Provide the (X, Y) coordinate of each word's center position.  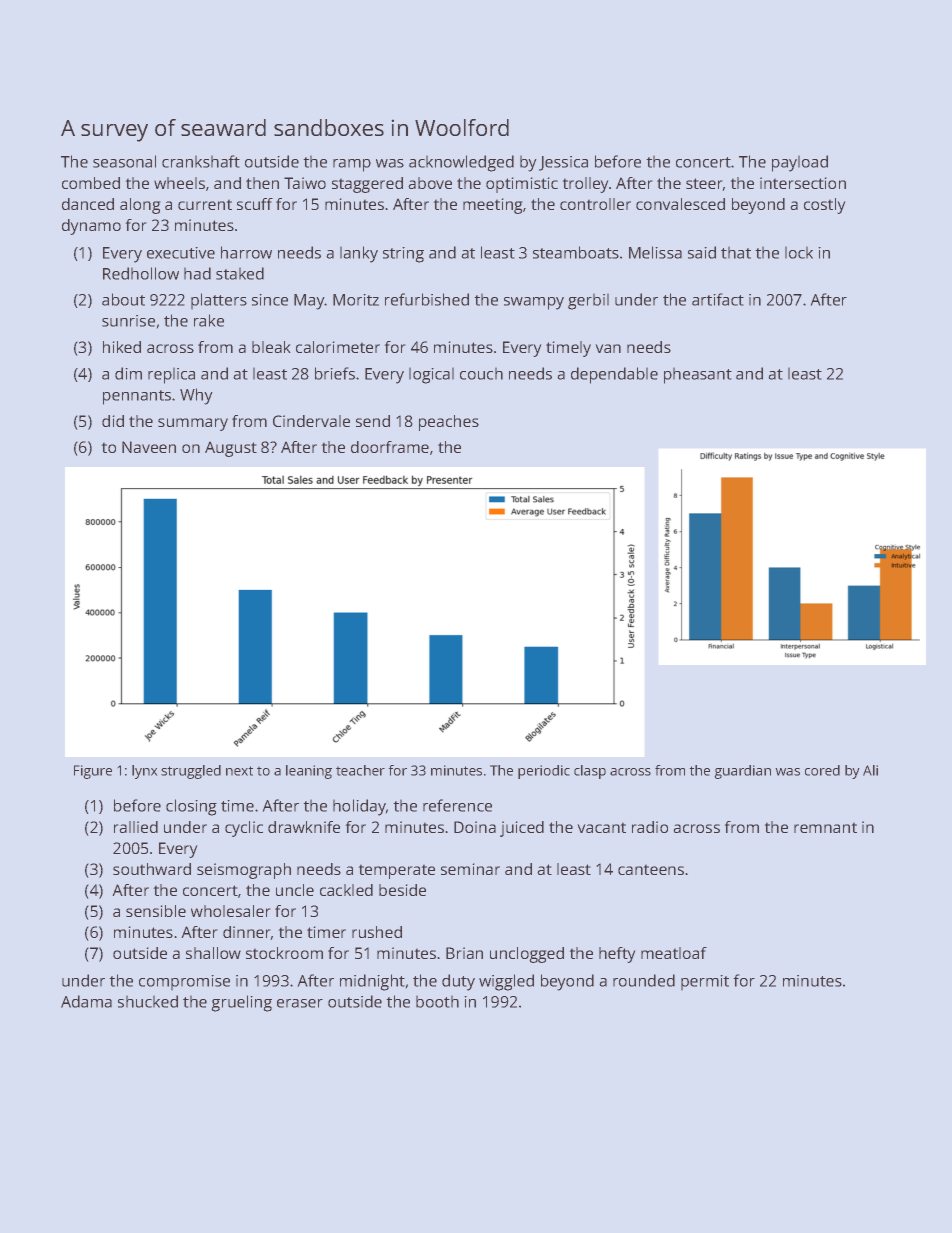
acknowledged (461, 163)
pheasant (698, 376)
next (239, 771)
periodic (544, 772)
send (373, 421)
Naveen (149, 447)
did (113, 421)
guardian (743, 772)
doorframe (390, 447)
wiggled (506, 982)
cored (822, 770)
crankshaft (201, 161)
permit (705, 982)
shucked (148, 1001)
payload (800, 163)
